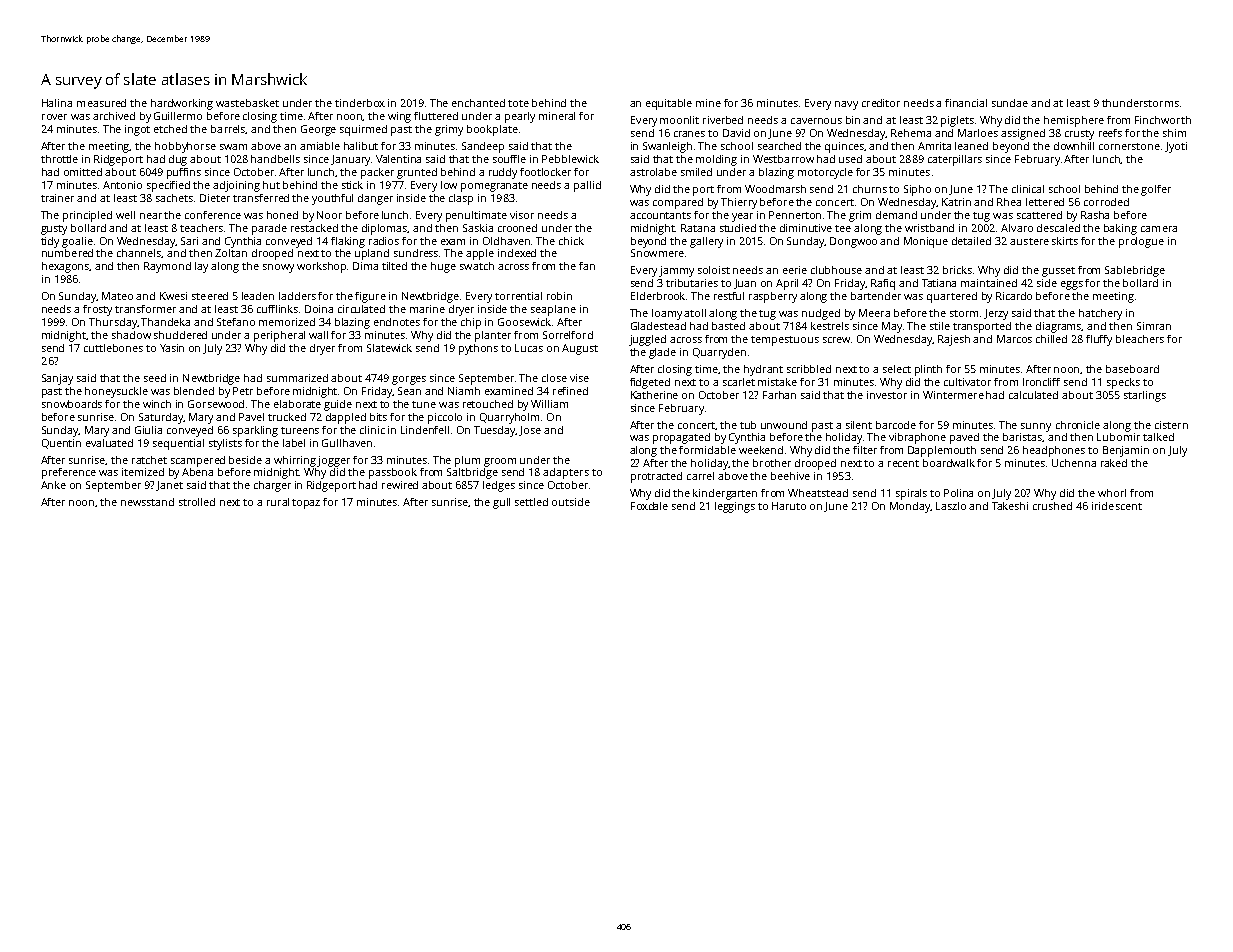 The image size is (1233, 952). Describe the element at coordinates (696, 172) in the screenshot. I see `smiled` at that location.
